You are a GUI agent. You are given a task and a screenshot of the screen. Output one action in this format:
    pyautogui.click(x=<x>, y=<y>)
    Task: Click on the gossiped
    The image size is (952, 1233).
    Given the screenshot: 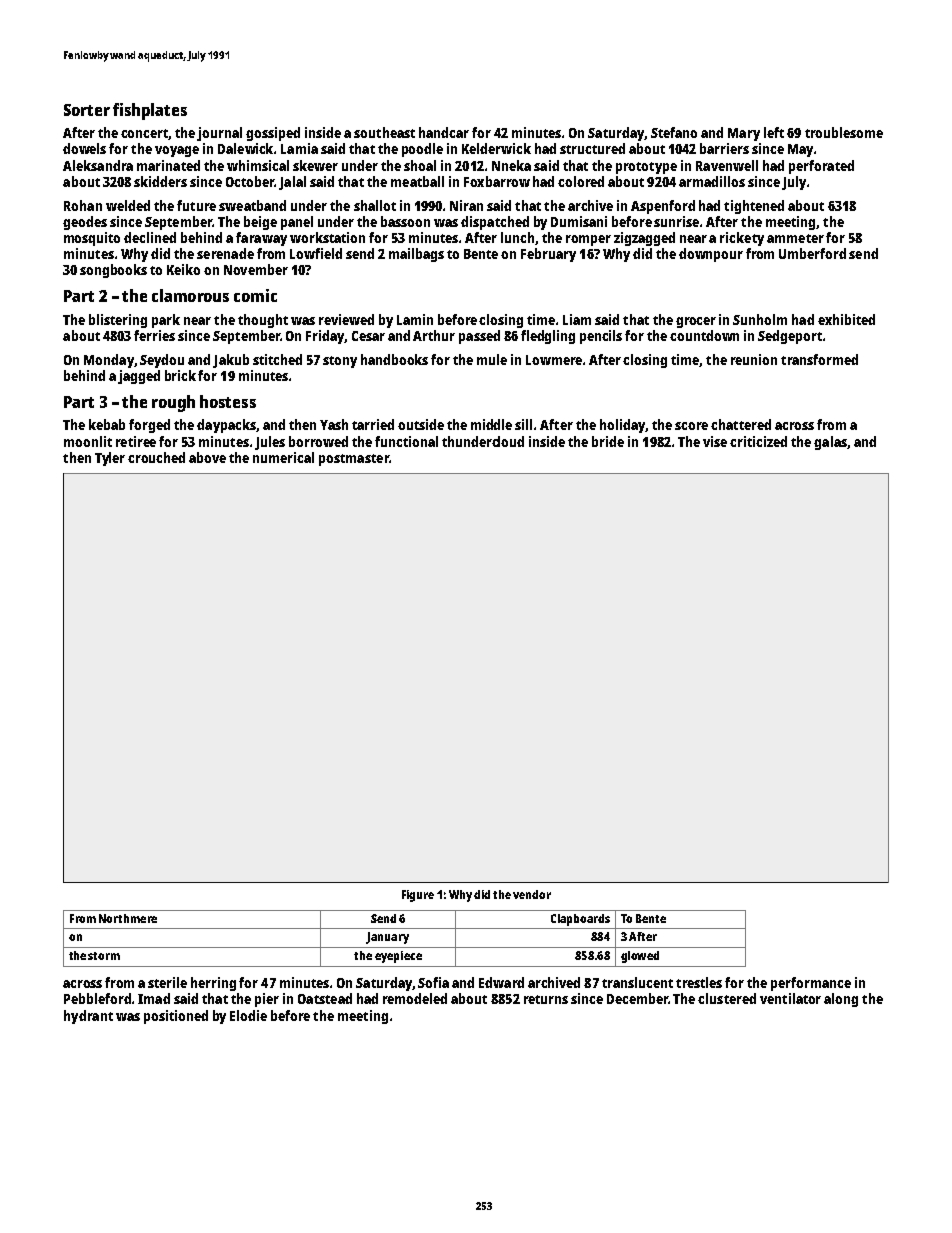 What is the action you would take?
    pyautogui.click(x=273, y=134)
